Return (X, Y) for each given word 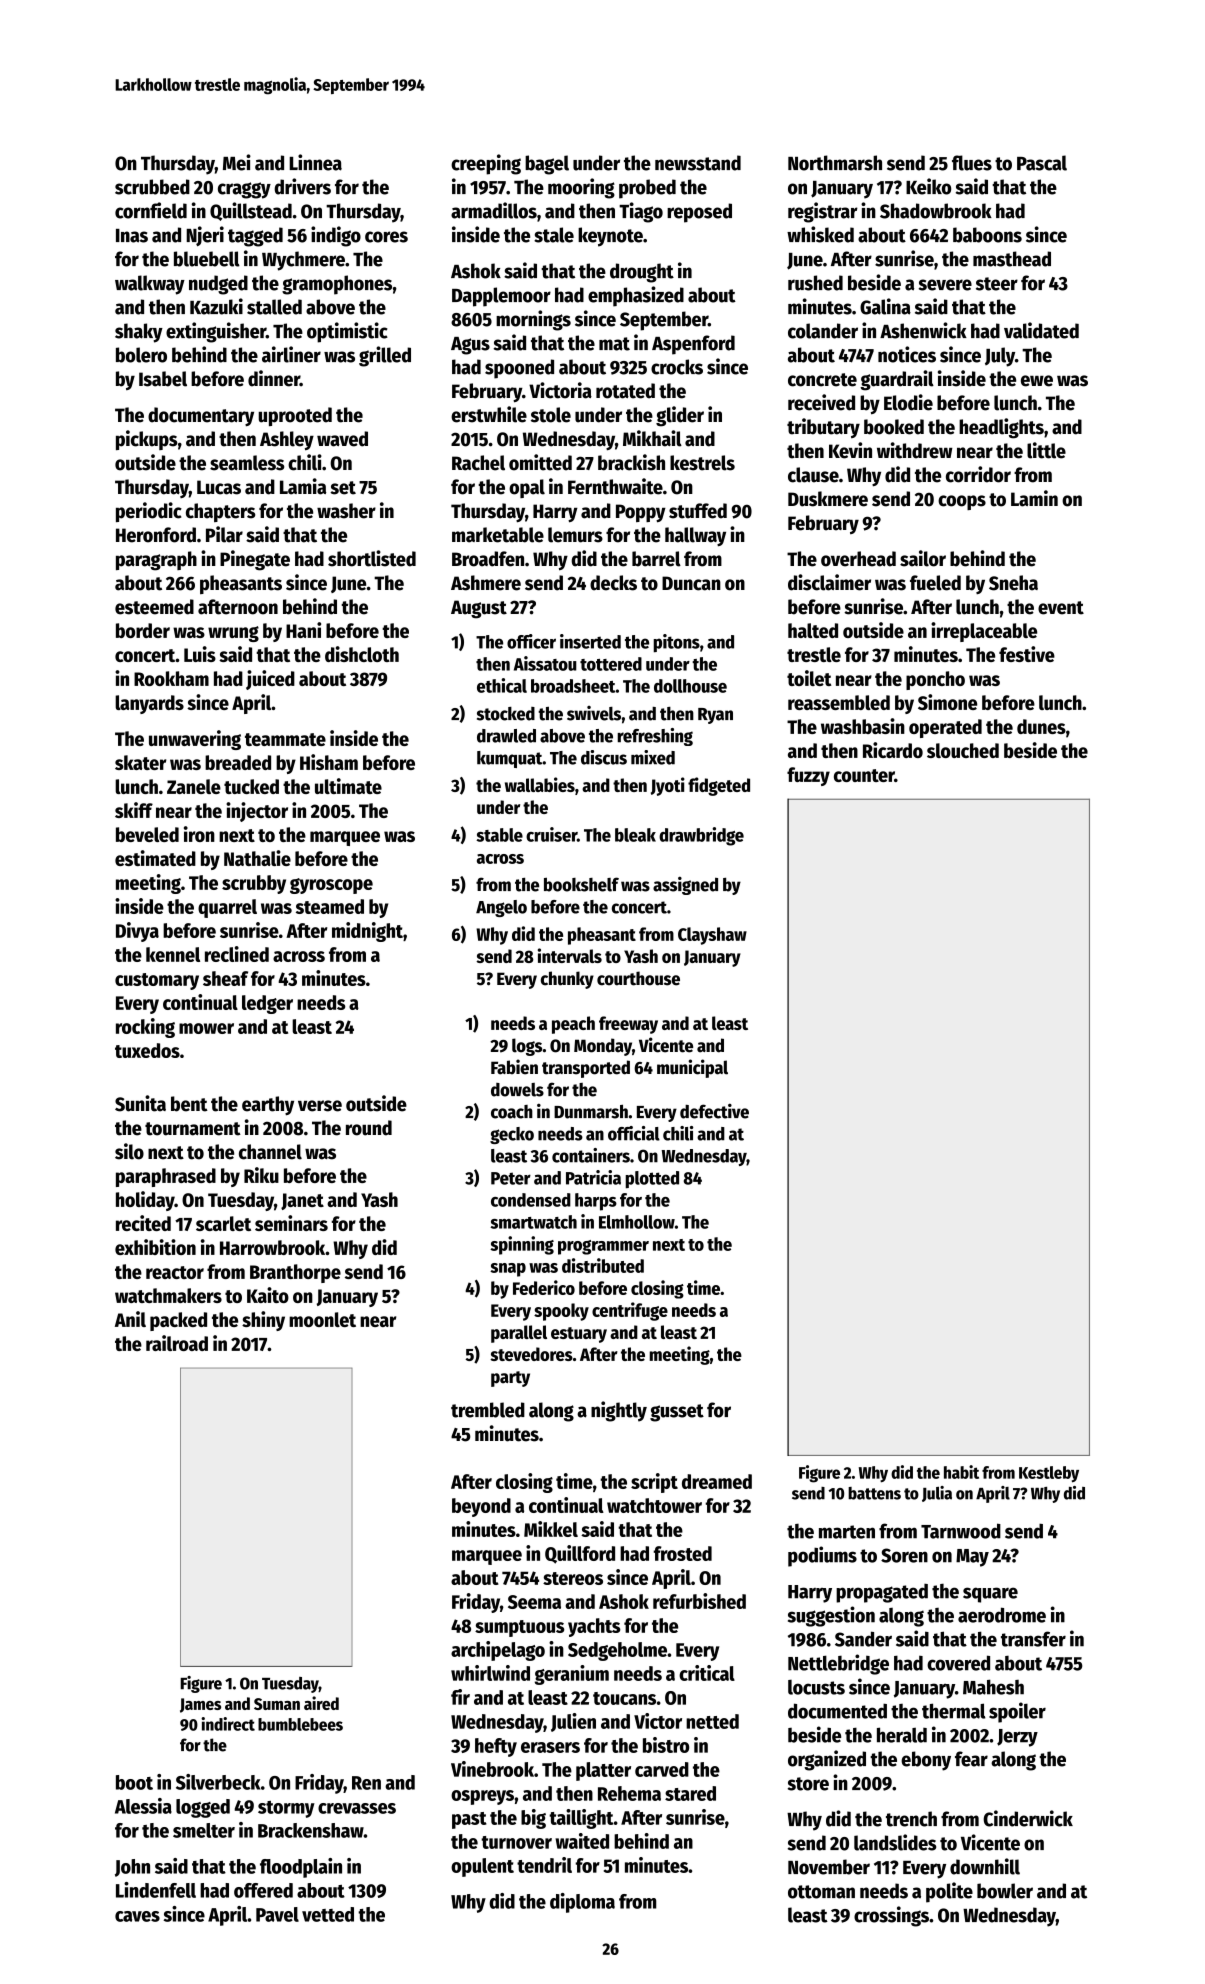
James (200, 1705)
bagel (547, 165)
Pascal (1042, 163)
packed (178, 1321)
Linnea (315, 162)
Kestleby (1049, 1474)
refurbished (699, 1601)
